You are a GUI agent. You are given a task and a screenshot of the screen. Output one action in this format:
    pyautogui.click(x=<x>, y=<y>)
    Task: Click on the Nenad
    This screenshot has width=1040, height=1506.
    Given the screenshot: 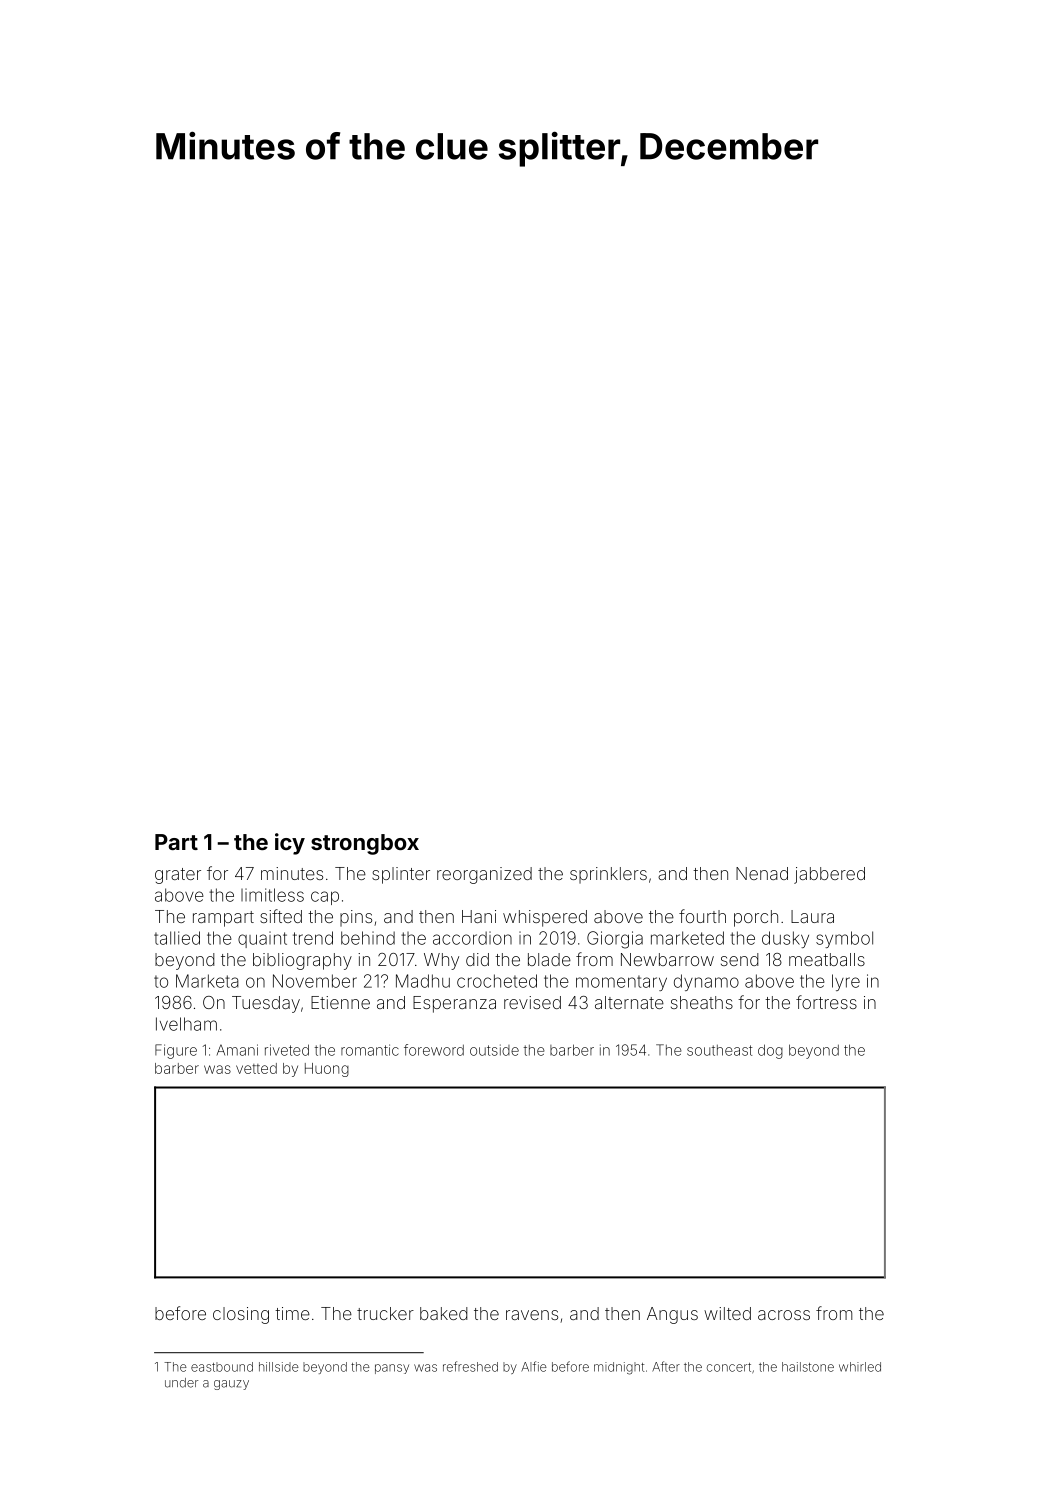 What is the action you would take?
    pyautogui.click(x=762, y=873)
